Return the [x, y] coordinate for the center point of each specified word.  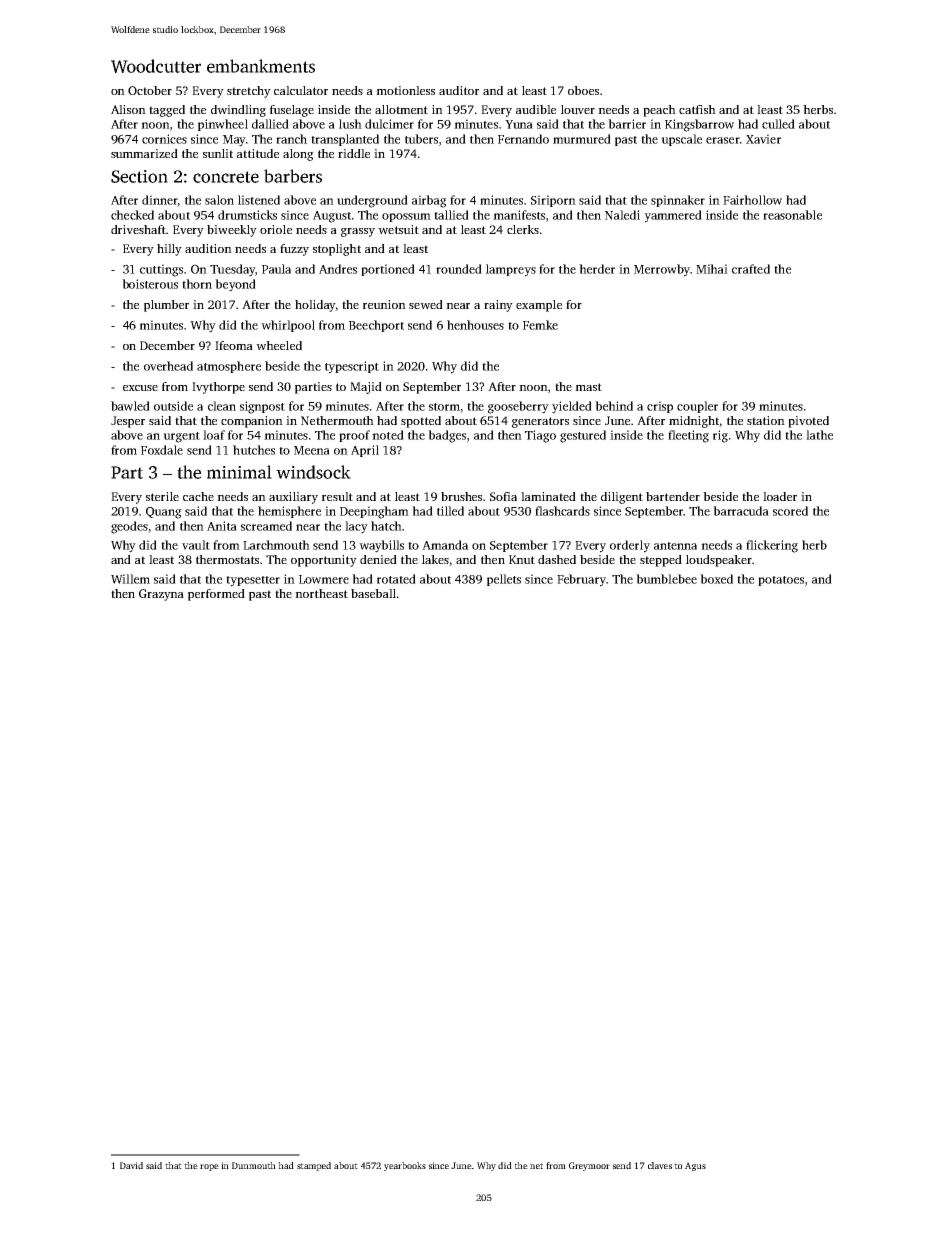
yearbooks [405, 1166]
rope [209, 1167]
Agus [695, 1166]
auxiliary [293, 498]
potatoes [781, 581]
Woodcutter [156, 66]
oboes [583, 90]
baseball [373, 593]
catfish [697, 109]
